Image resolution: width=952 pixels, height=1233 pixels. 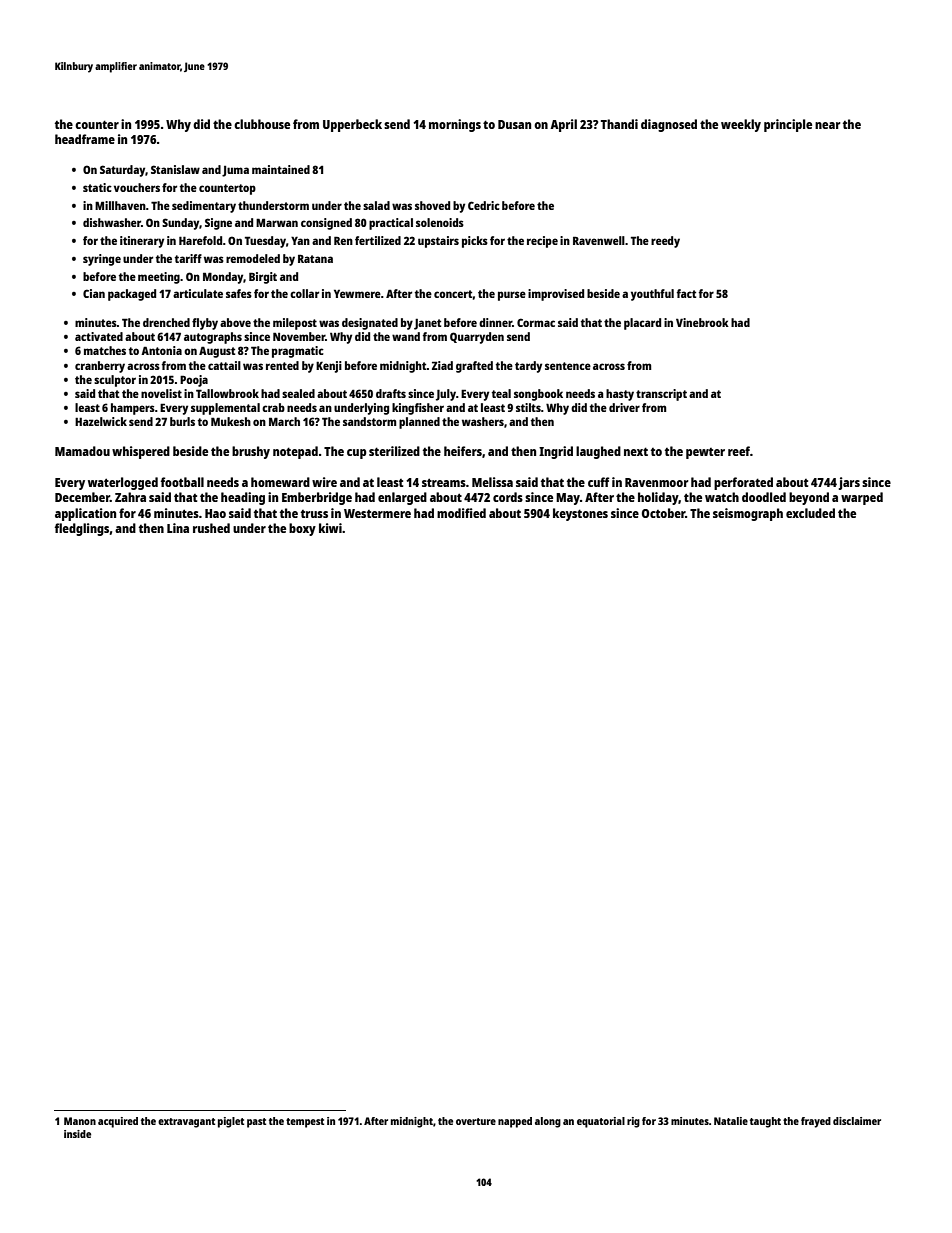 I want to click on mornings, so click(x=455, y=125).
